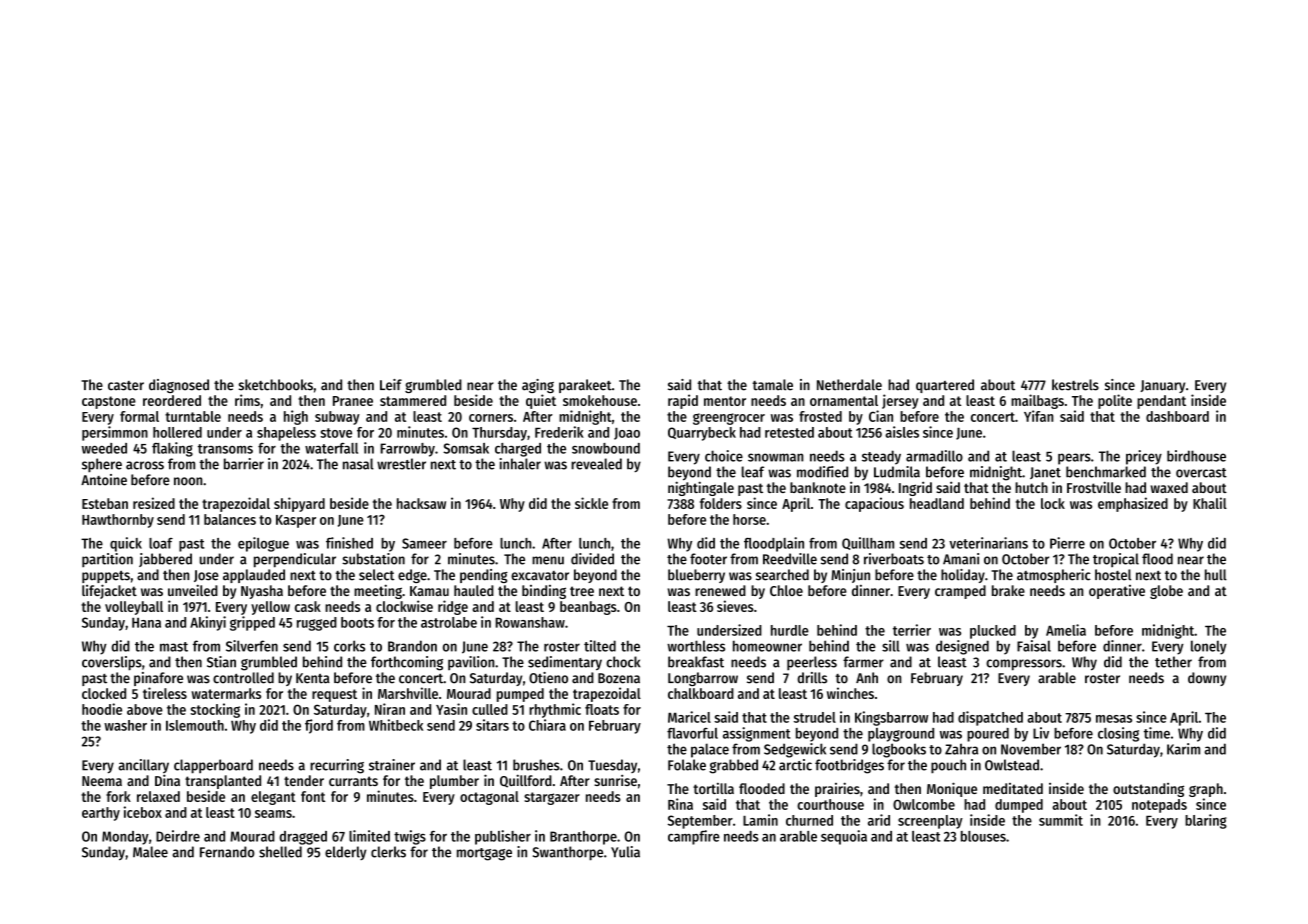  What do you see at coordinates (1116, 560) in the screenshot?
I see `tropical` at bounding box center [1116, 560].
